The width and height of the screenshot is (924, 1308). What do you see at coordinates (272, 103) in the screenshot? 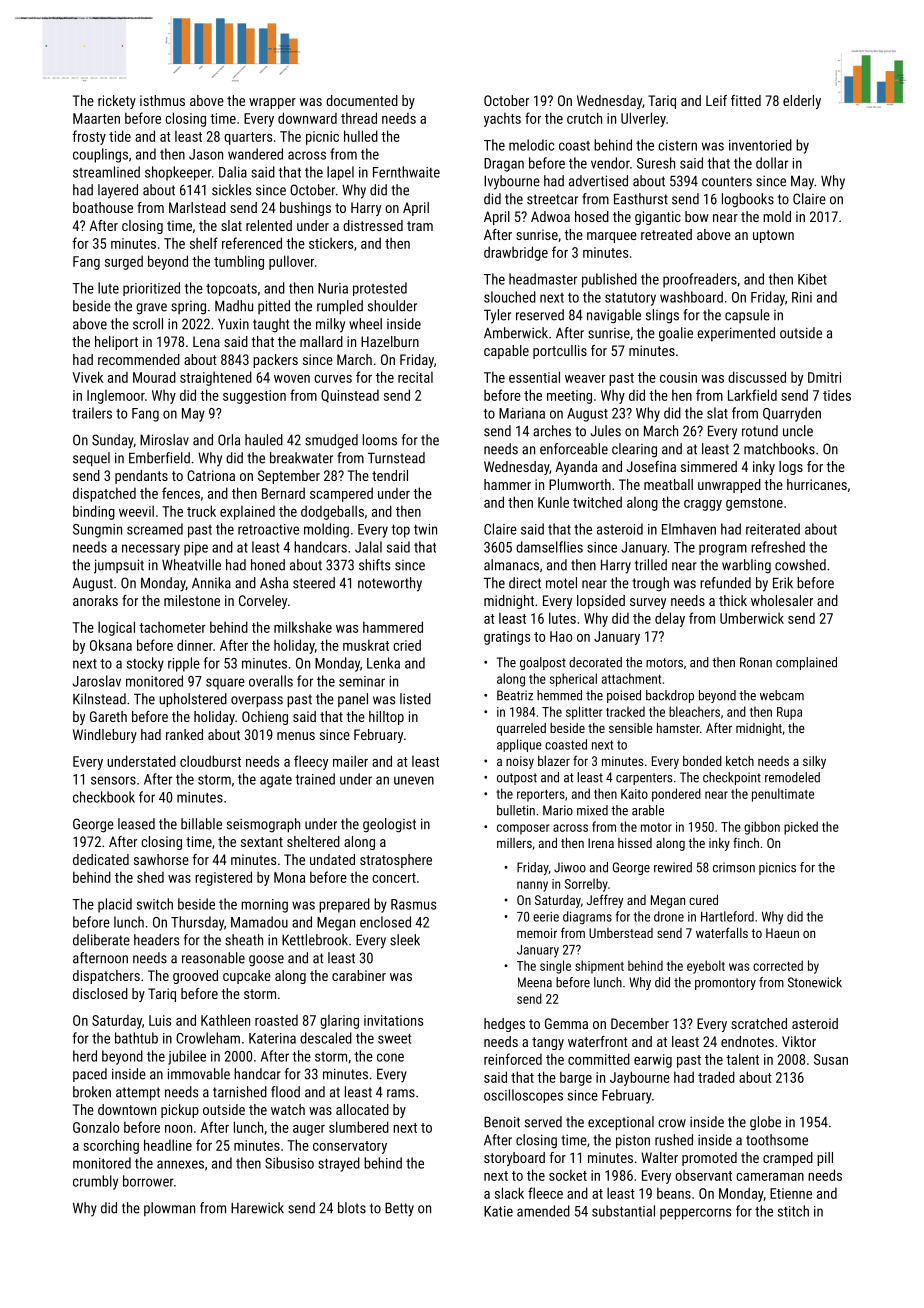
I see `wrapper` at bounding box center [272, 103].
